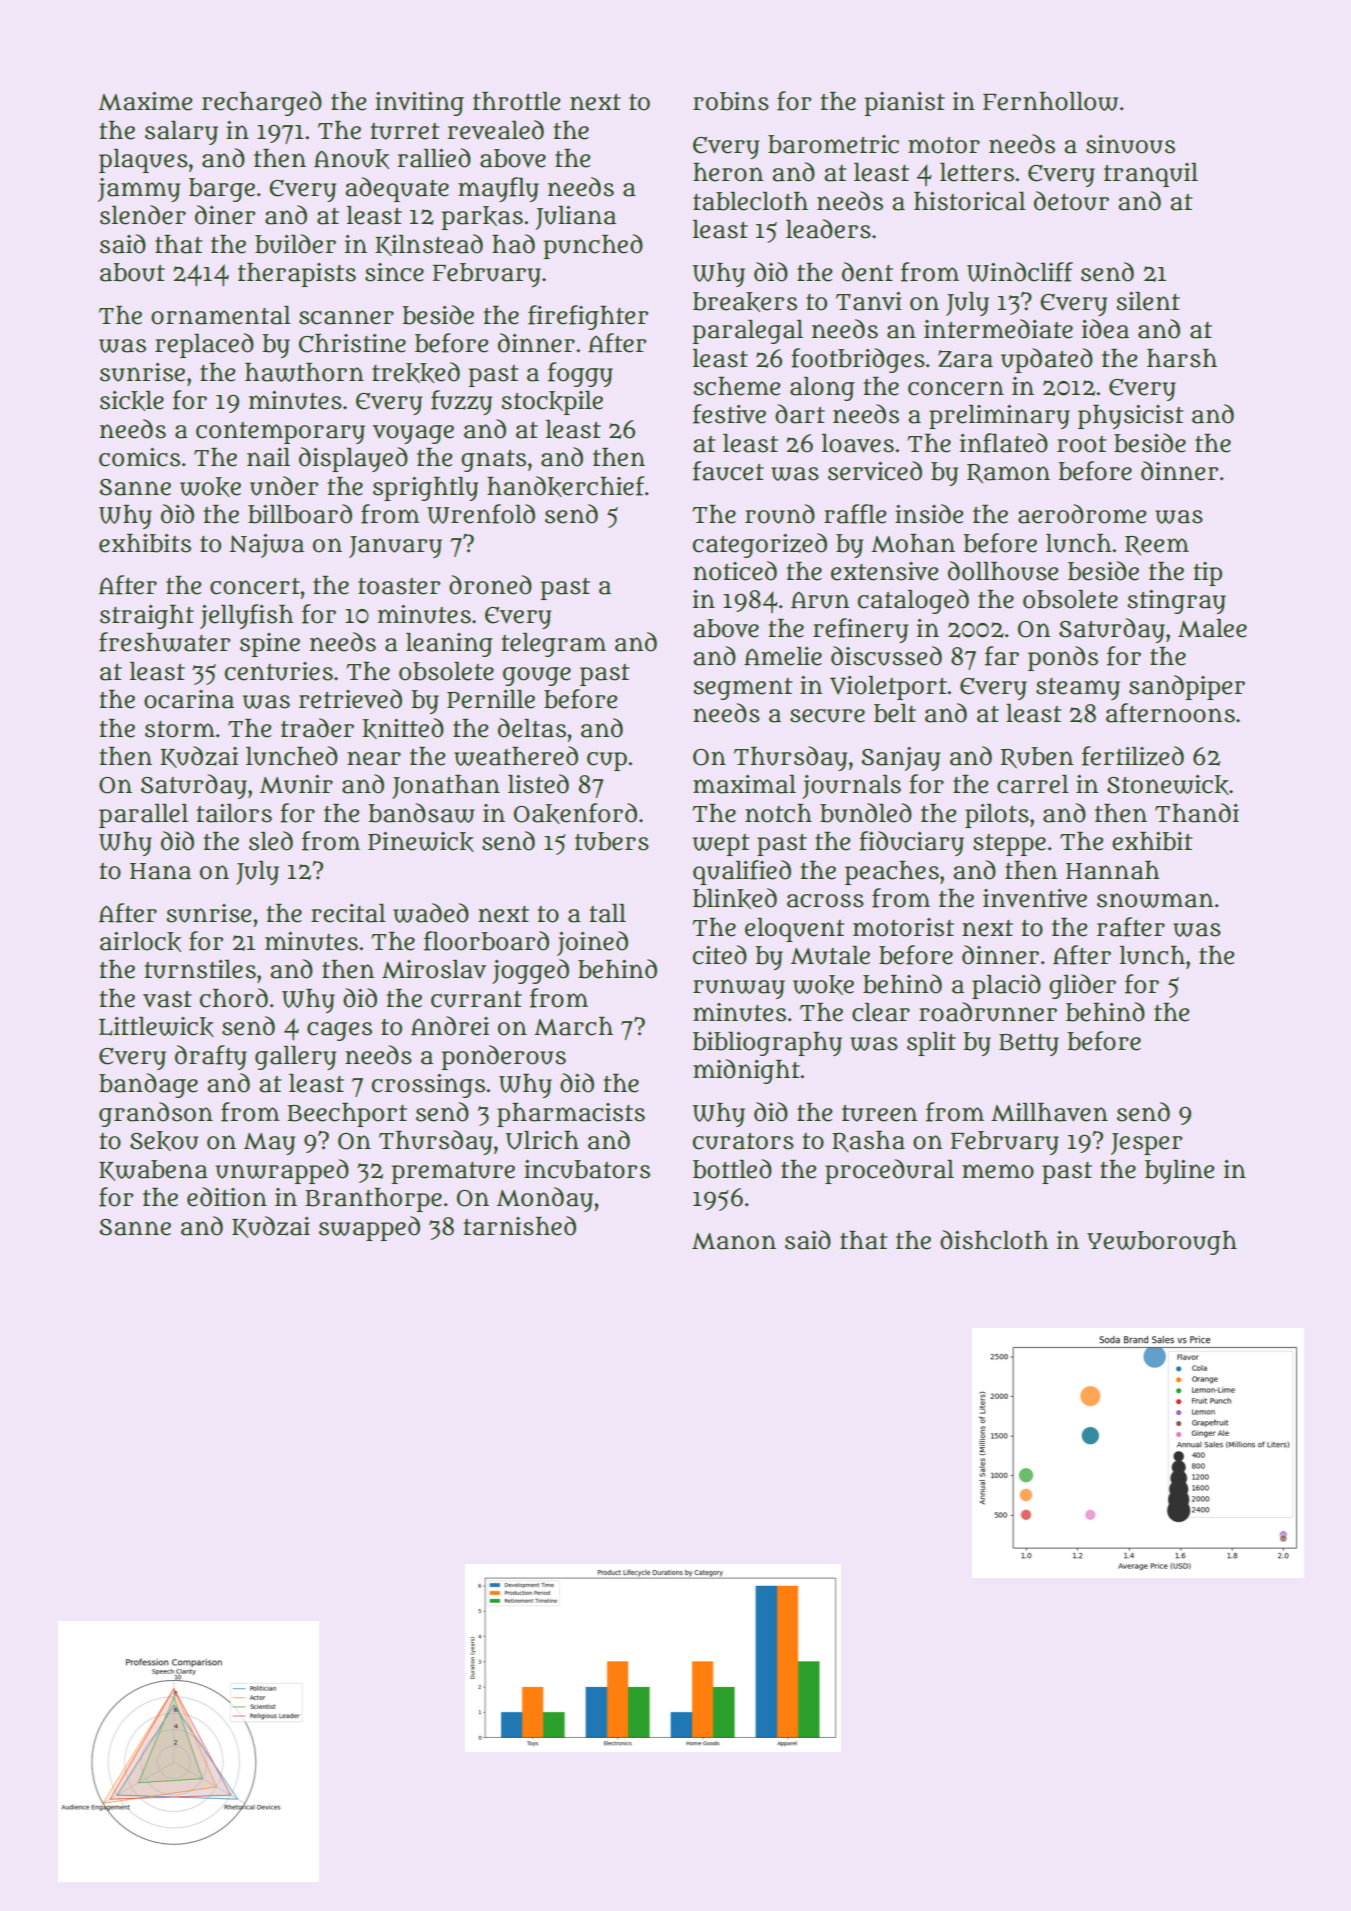  Describe the element at coordinates (731, 101) in the screenshot. I see `robins` at that location.
